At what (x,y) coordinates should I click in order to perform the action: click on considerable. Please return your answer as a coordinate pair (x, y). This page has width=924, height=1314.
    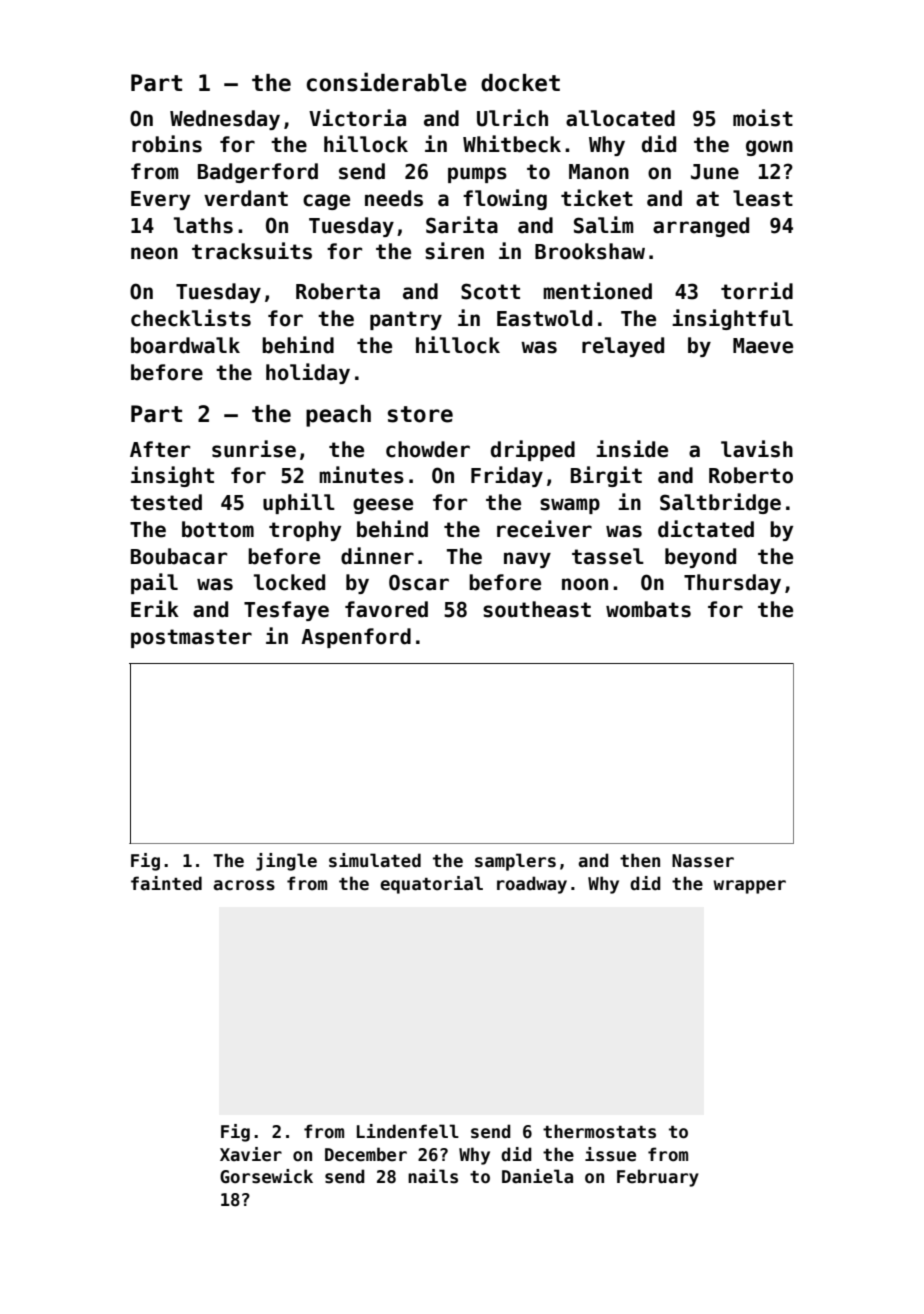
    Looking at the image, I should click on (387, 82).
